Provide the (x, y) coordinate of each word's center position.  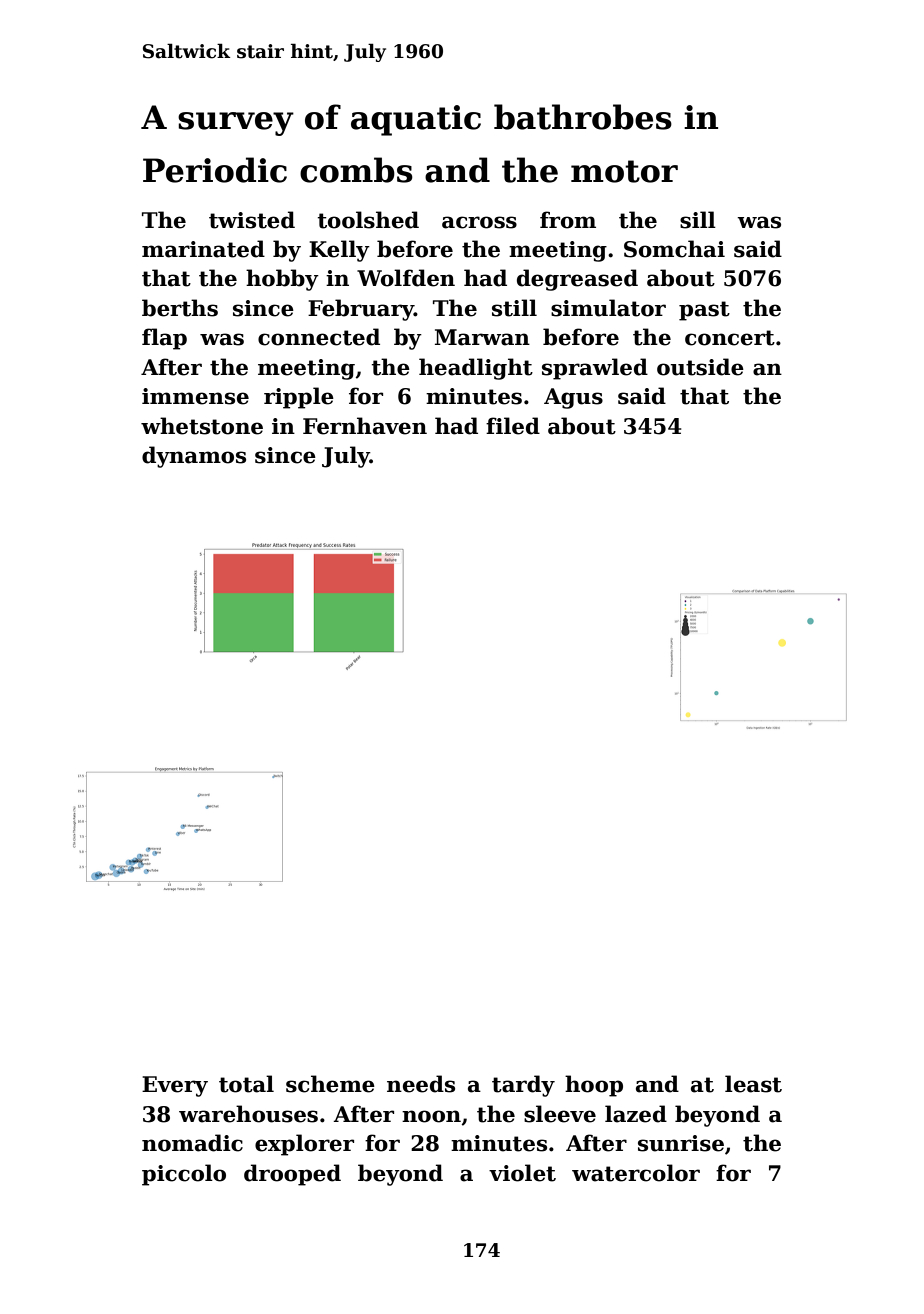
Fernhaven (365, 426)
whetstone (202, 426)
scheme (330, 1084)
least (753, 1084)
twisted (252, 220)
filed (513, 426)
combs (356, 170)
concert (730, 338)
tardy (523, 1086)
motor (624, 171)
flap (164, 339)
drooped (292, 1175)
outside (700, 367)
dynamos (194, 457)
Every (175, 1086)
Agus (573, 398)
